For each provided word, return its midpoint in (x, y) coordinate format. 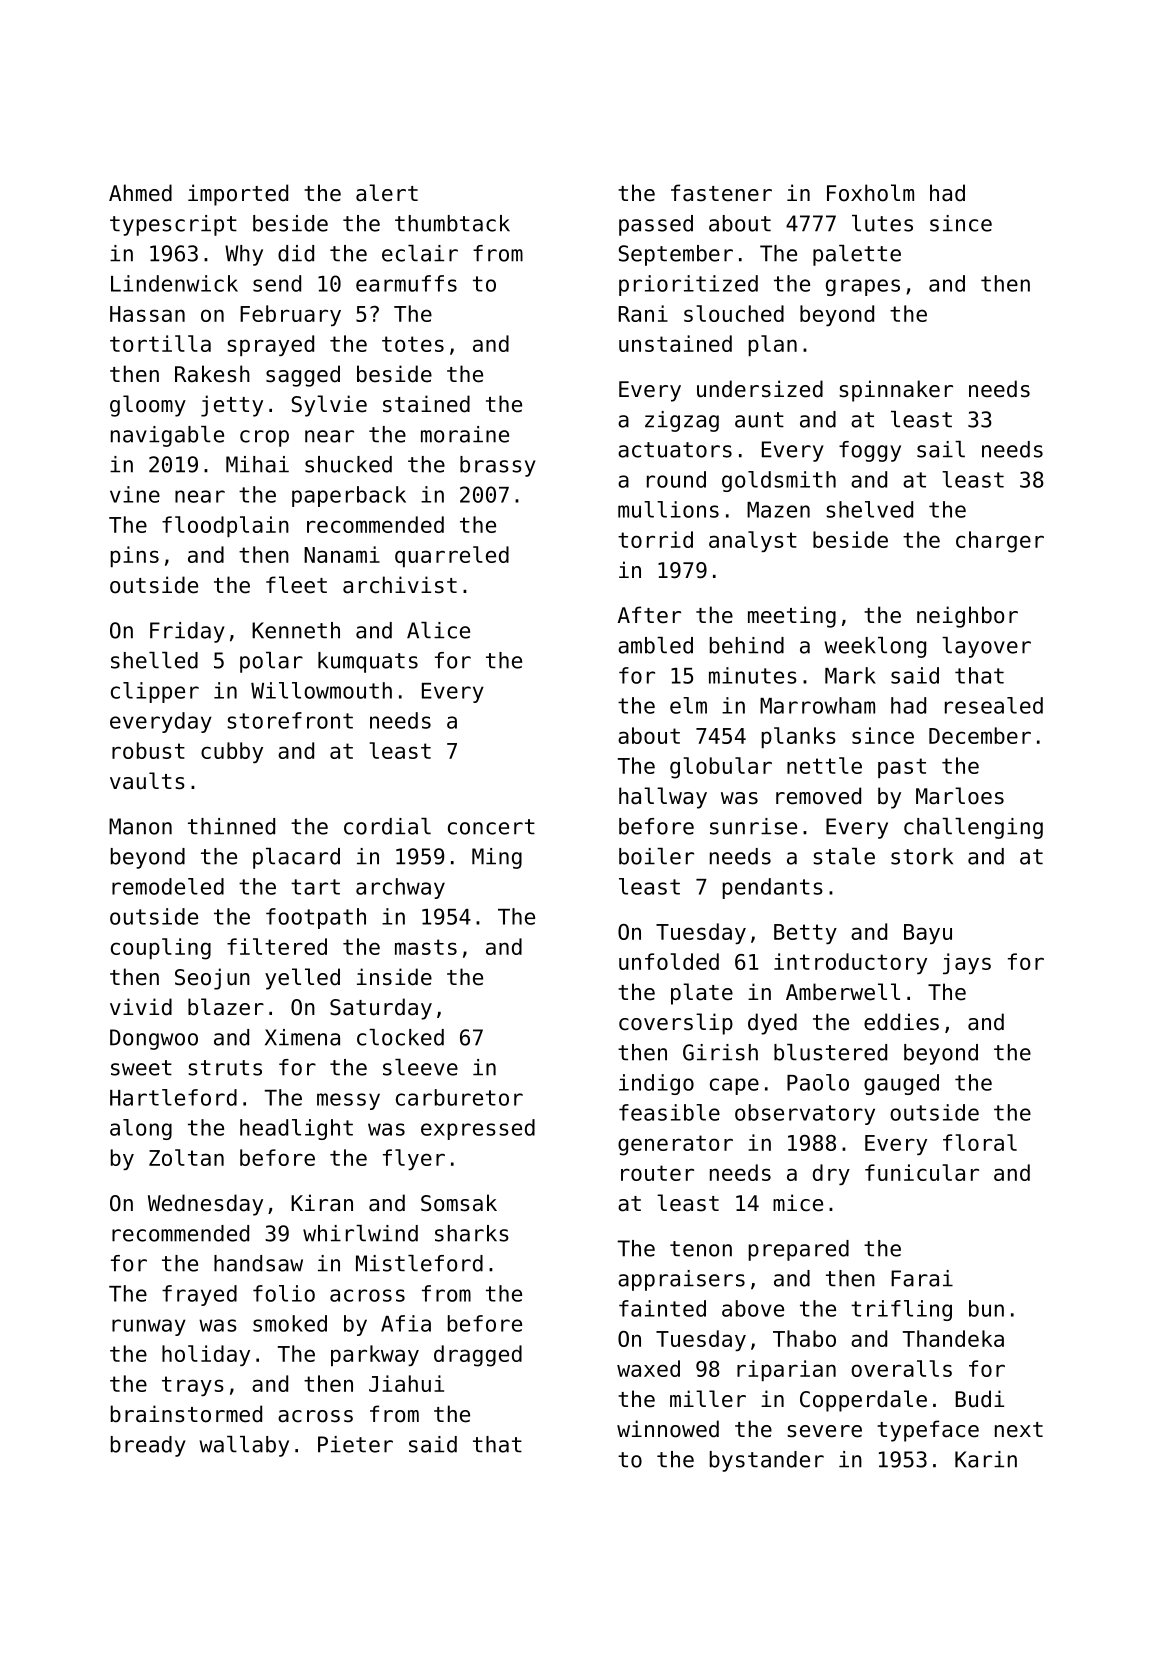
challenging (973, 828)
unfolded (669, 961)
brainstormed (186, 1414)
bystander (767, 1461)
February (290, 315)
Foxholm (870, 193)
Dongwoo (154, 1039)
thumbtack (452, 223)
